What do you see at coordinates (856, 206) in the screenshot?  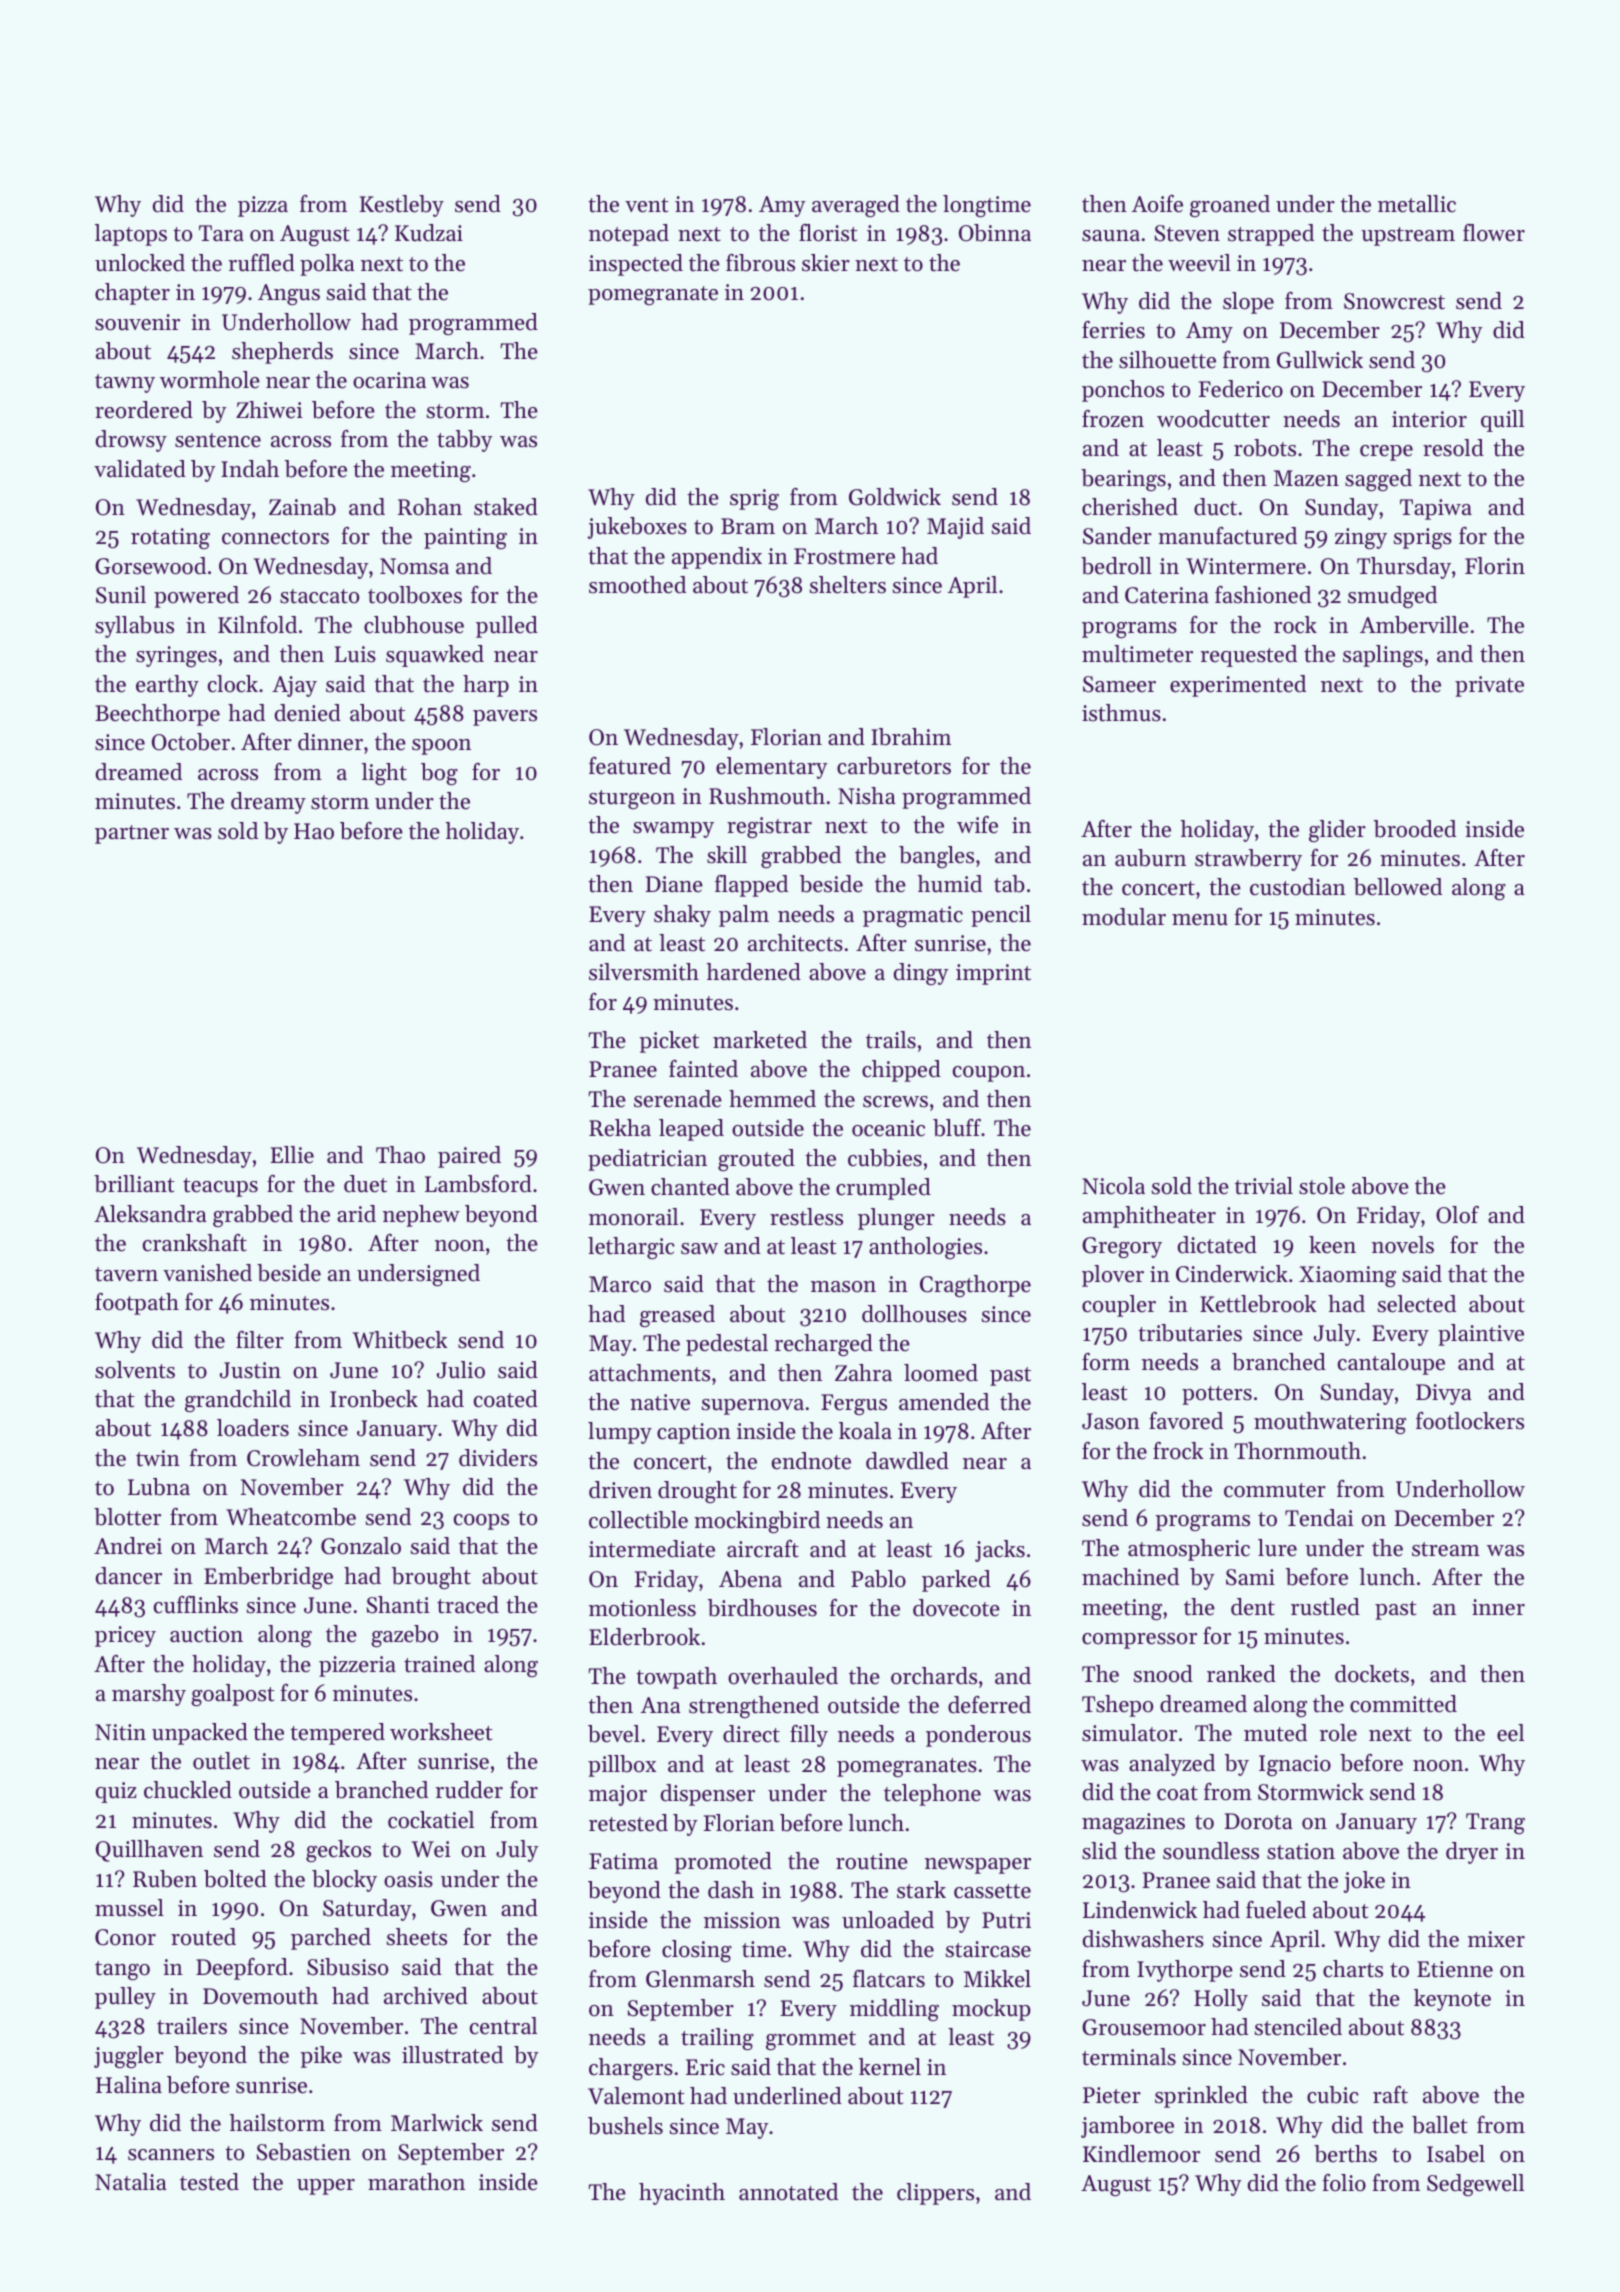 I see `averaged` at bounding box center [856, 206].
